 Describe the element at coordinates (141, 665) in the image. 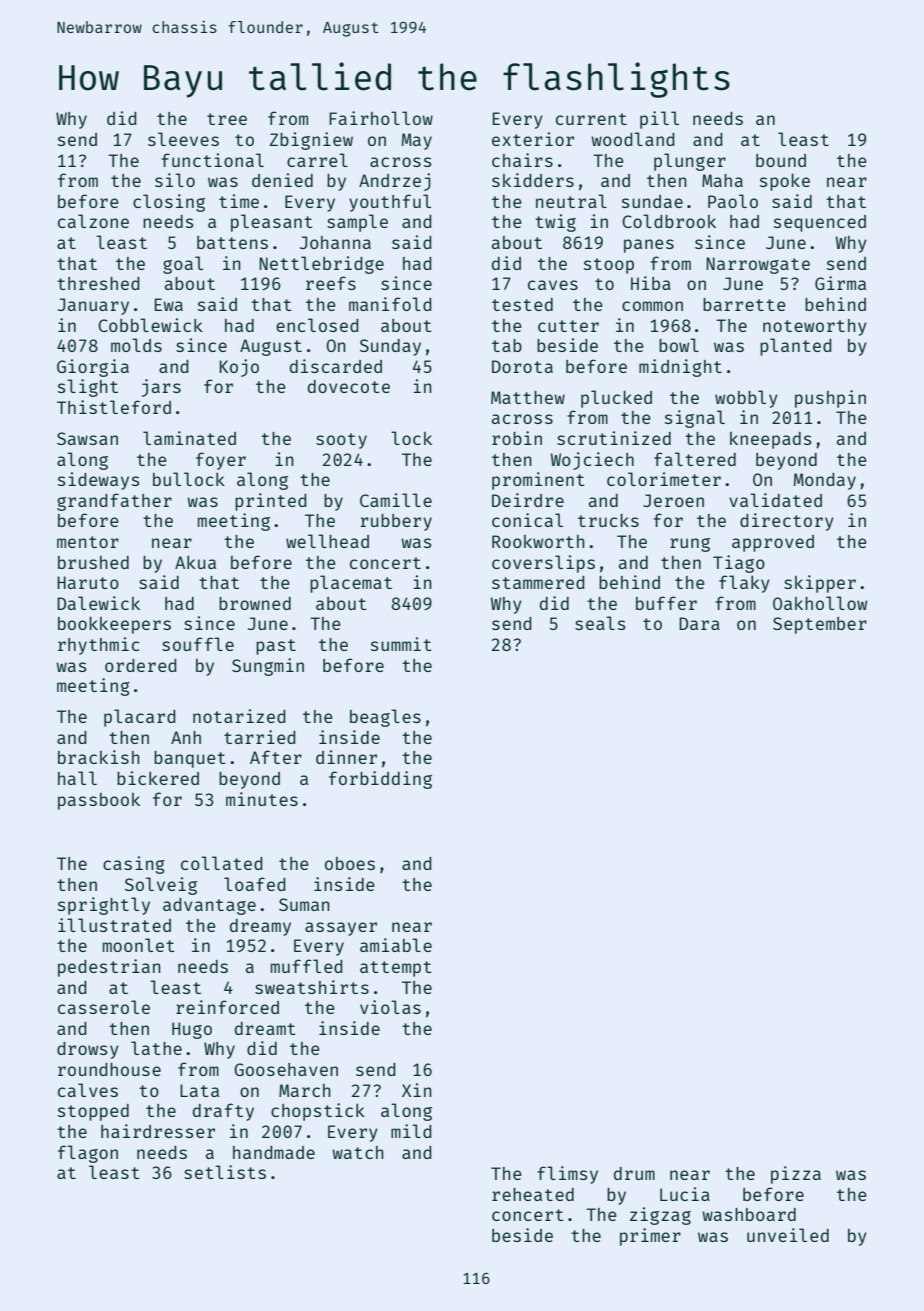

I see `ordered` at that location.
